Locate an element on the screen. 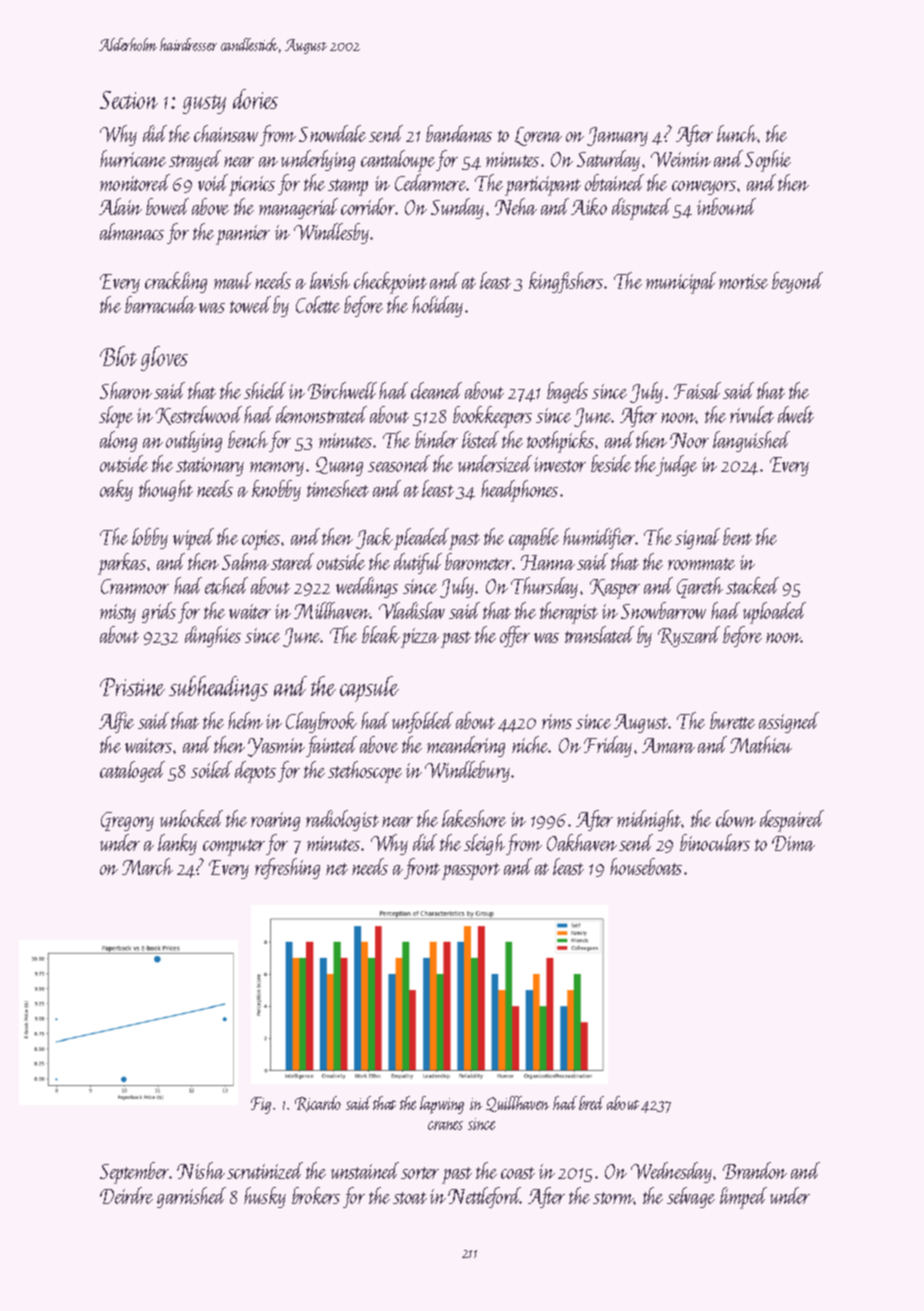  garnished is located at coordinates (191, 1197).
